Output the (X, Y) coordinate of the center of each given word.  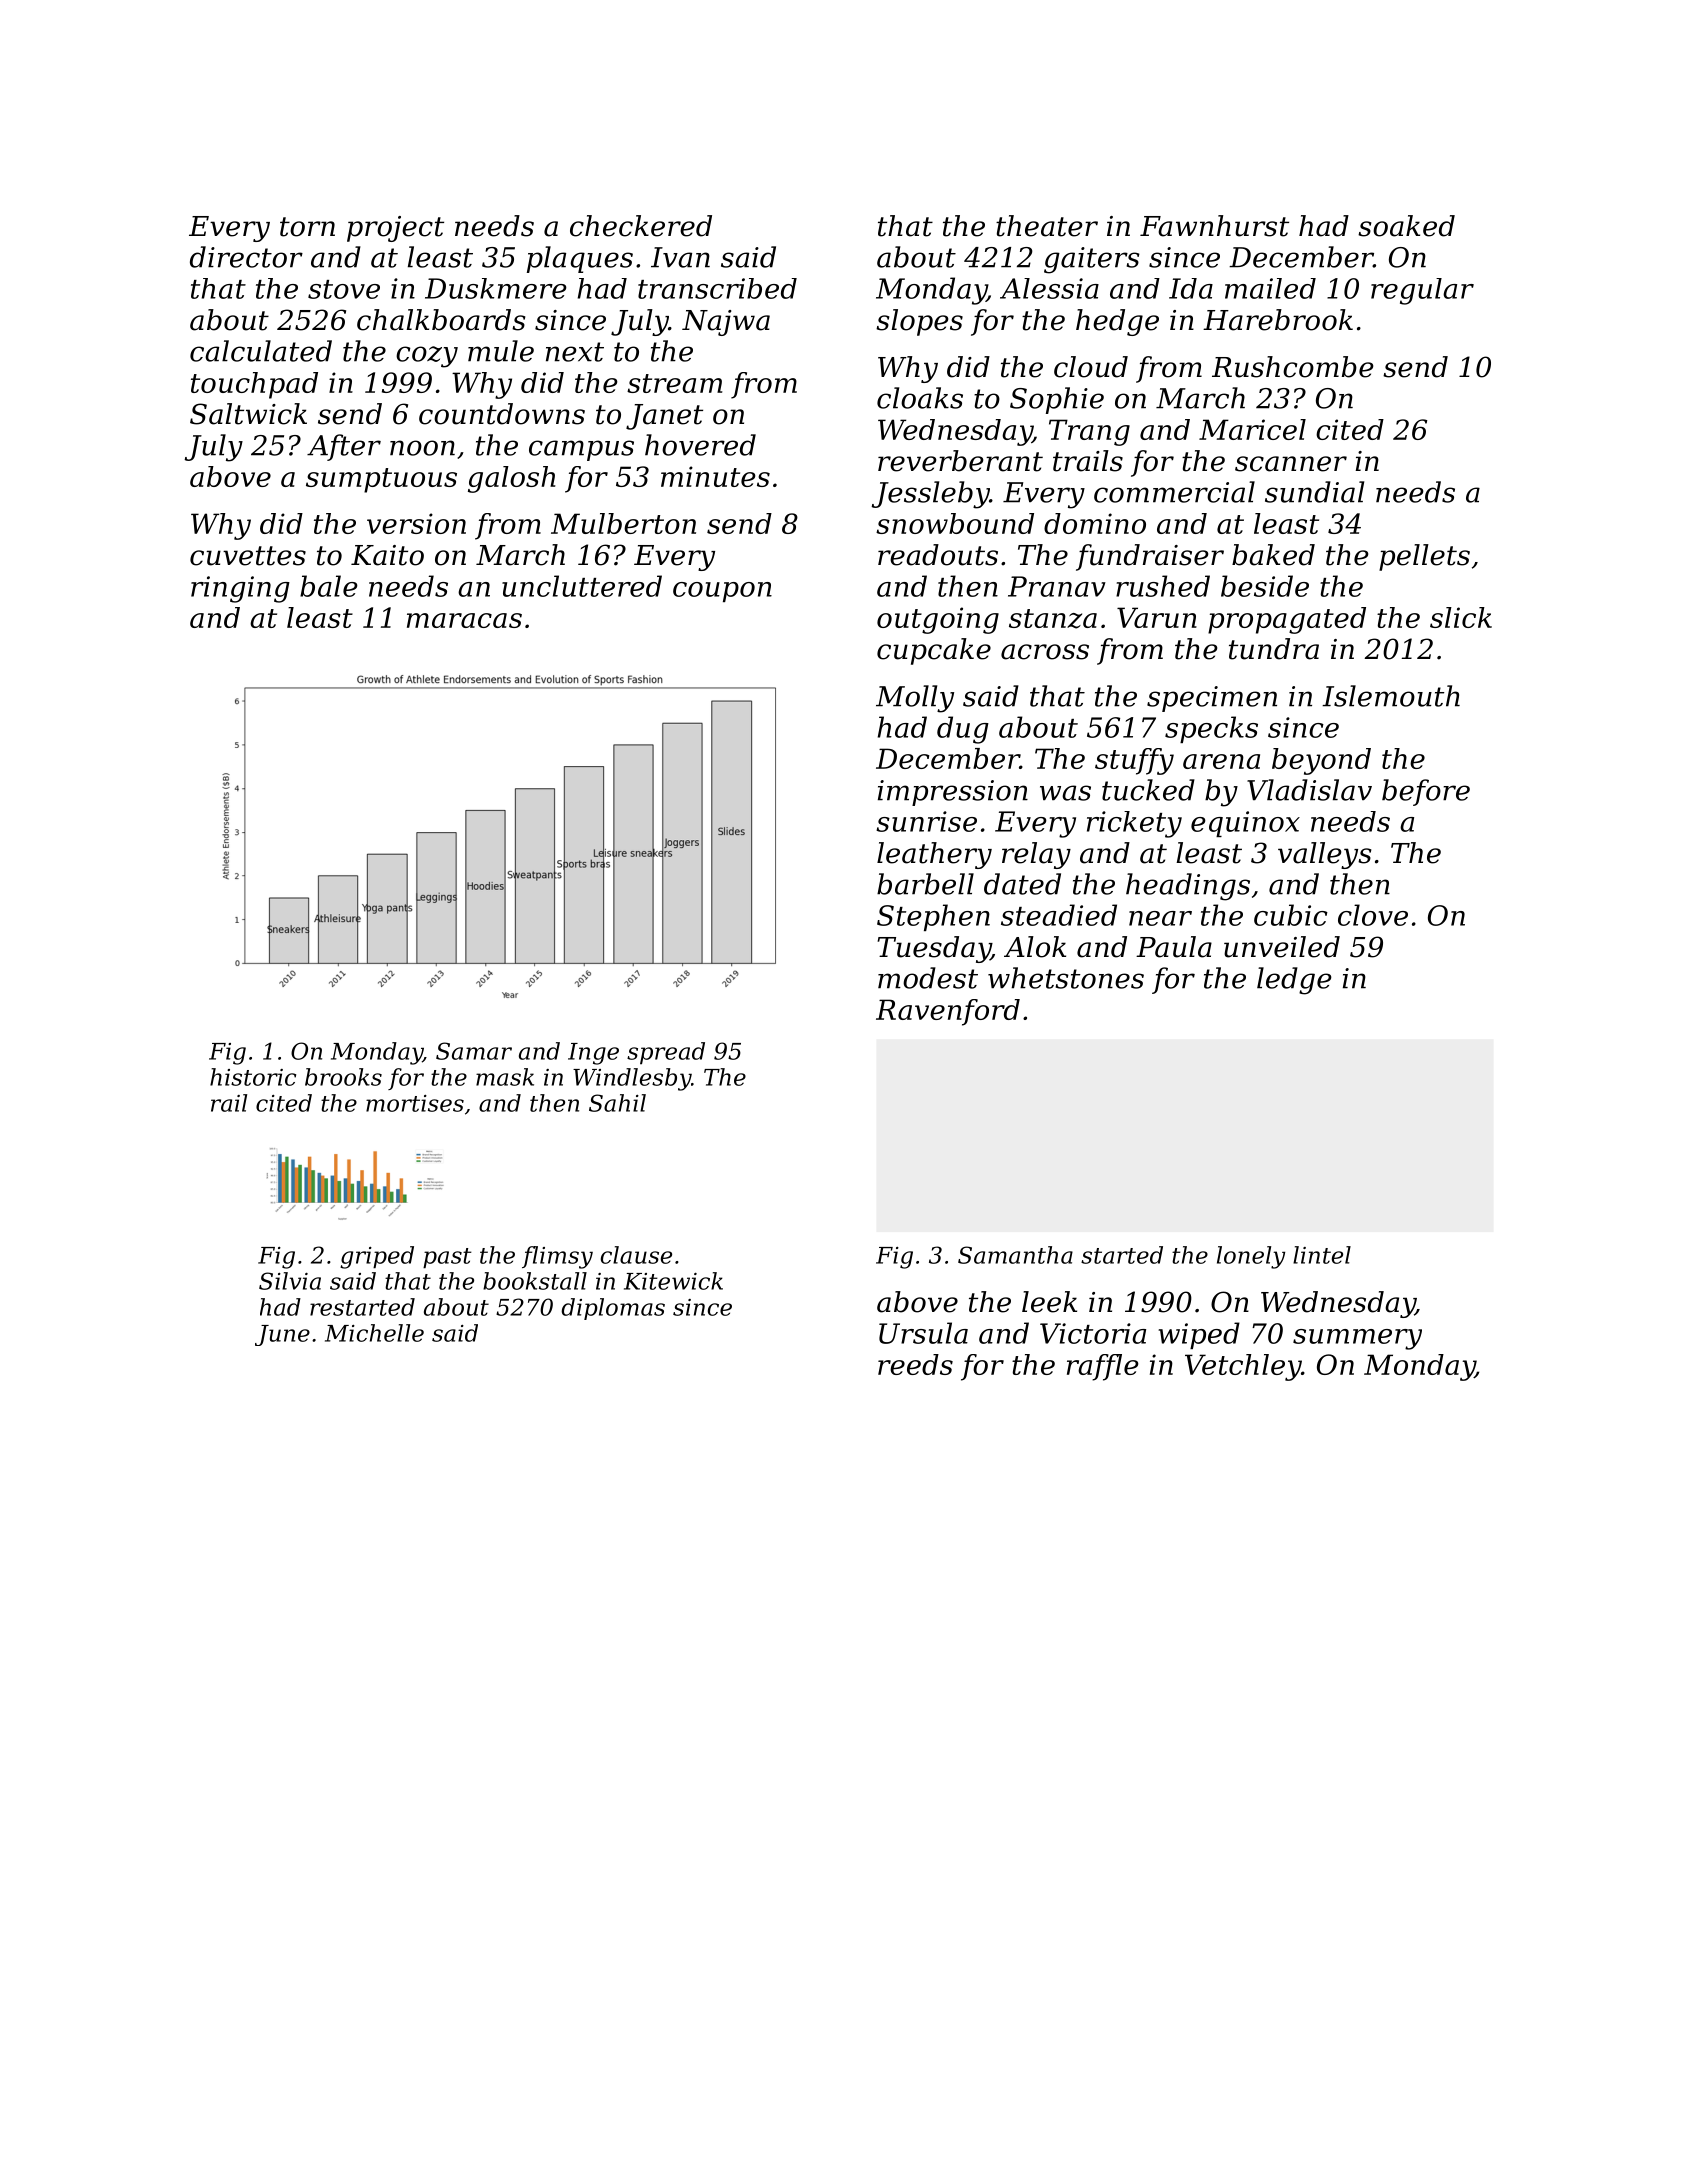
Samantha (1015, 1255)
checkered (641, 226)
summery (1357, 1339)
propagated (1287, 620)
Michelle (374, 1333)
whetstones (1066, 978)
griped (377, 1257)
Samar (474, 1051)
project (395, 229)
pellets (1424, 557)
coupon (722, 592)
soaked (1406, 226)
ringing (240, 589)
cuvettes (248, 556)
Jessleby (930, 495)
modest (928, 978)
